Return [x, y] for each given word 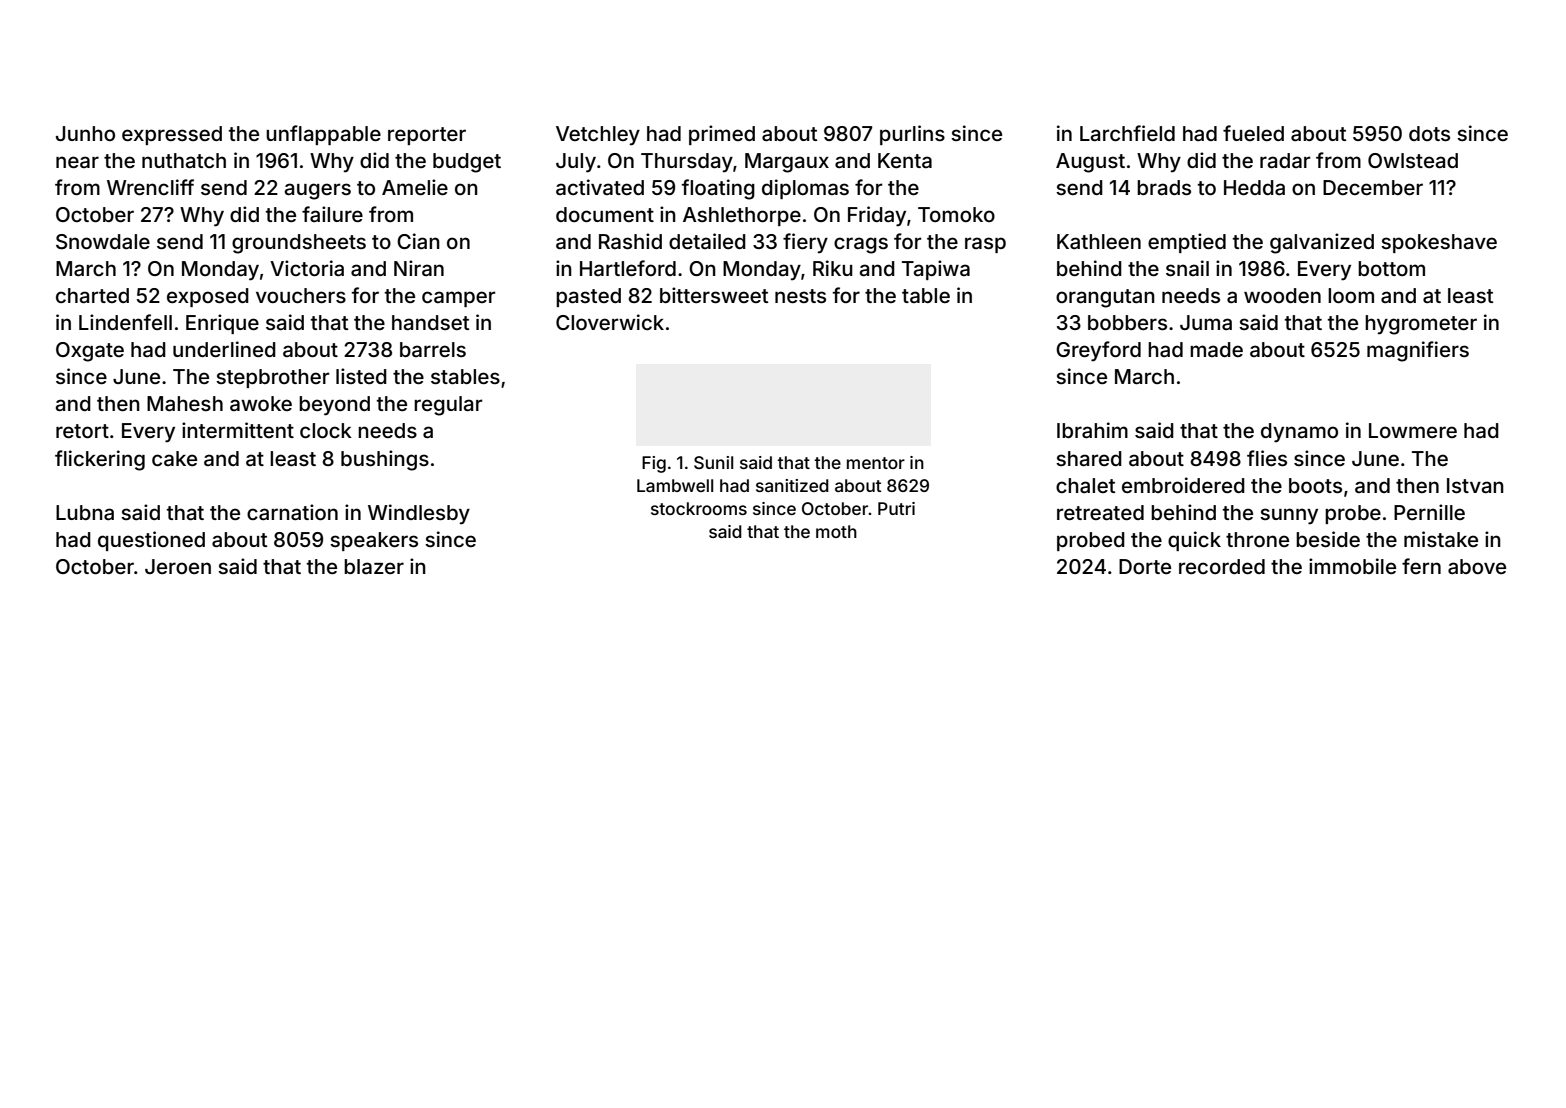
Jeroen [178, 566]
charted [92, 295]
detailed [707, 241]
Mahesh [185, 403]
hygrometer [1421, 325]
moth [836, 531]
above [1477, 566]
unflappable [323, 135]
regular [448, 406]
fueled [1253, 133]
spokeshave [1439, 243]
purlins [912, 135]
